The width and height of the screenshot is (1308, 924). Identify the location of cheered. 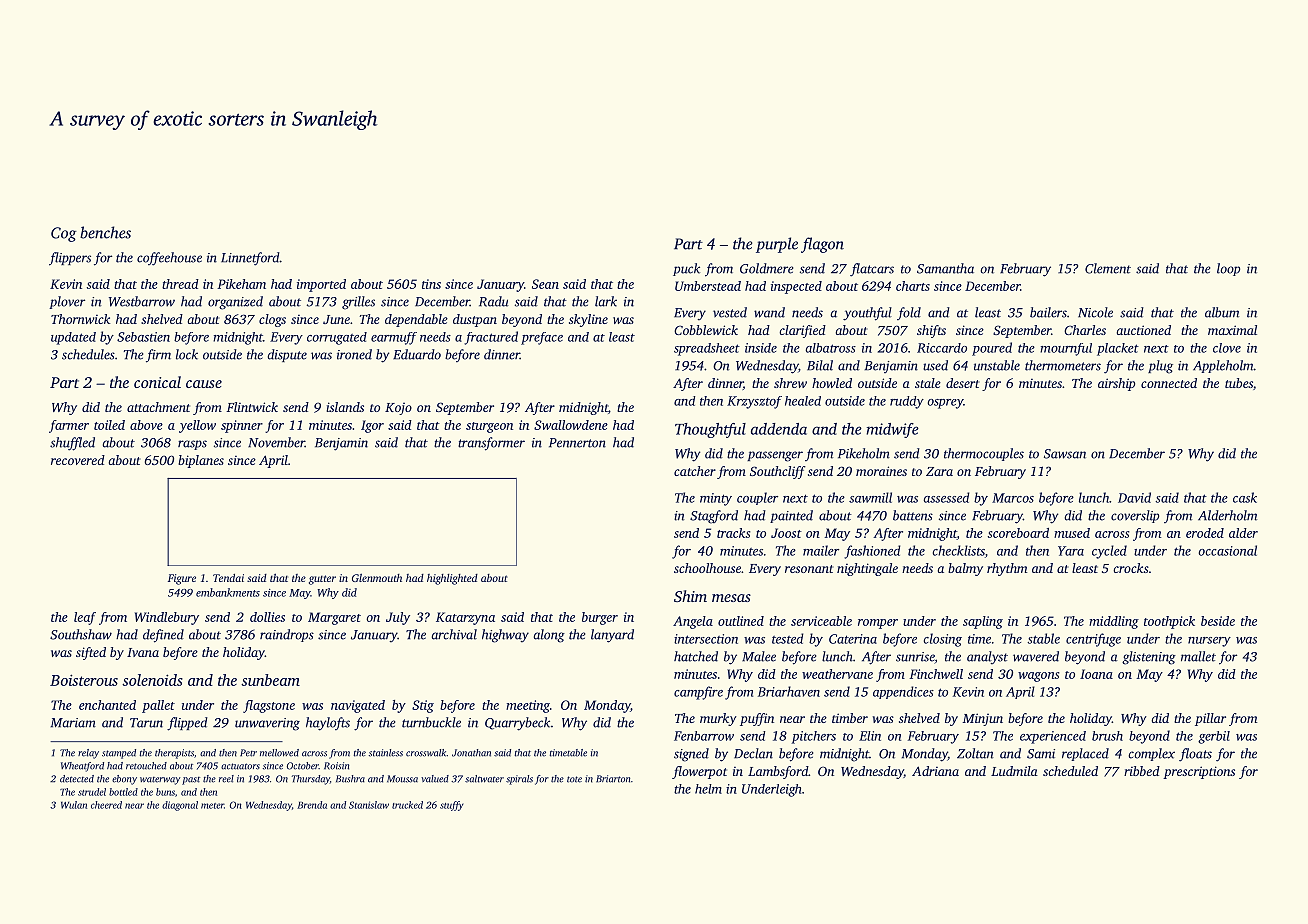
(106, 805).
